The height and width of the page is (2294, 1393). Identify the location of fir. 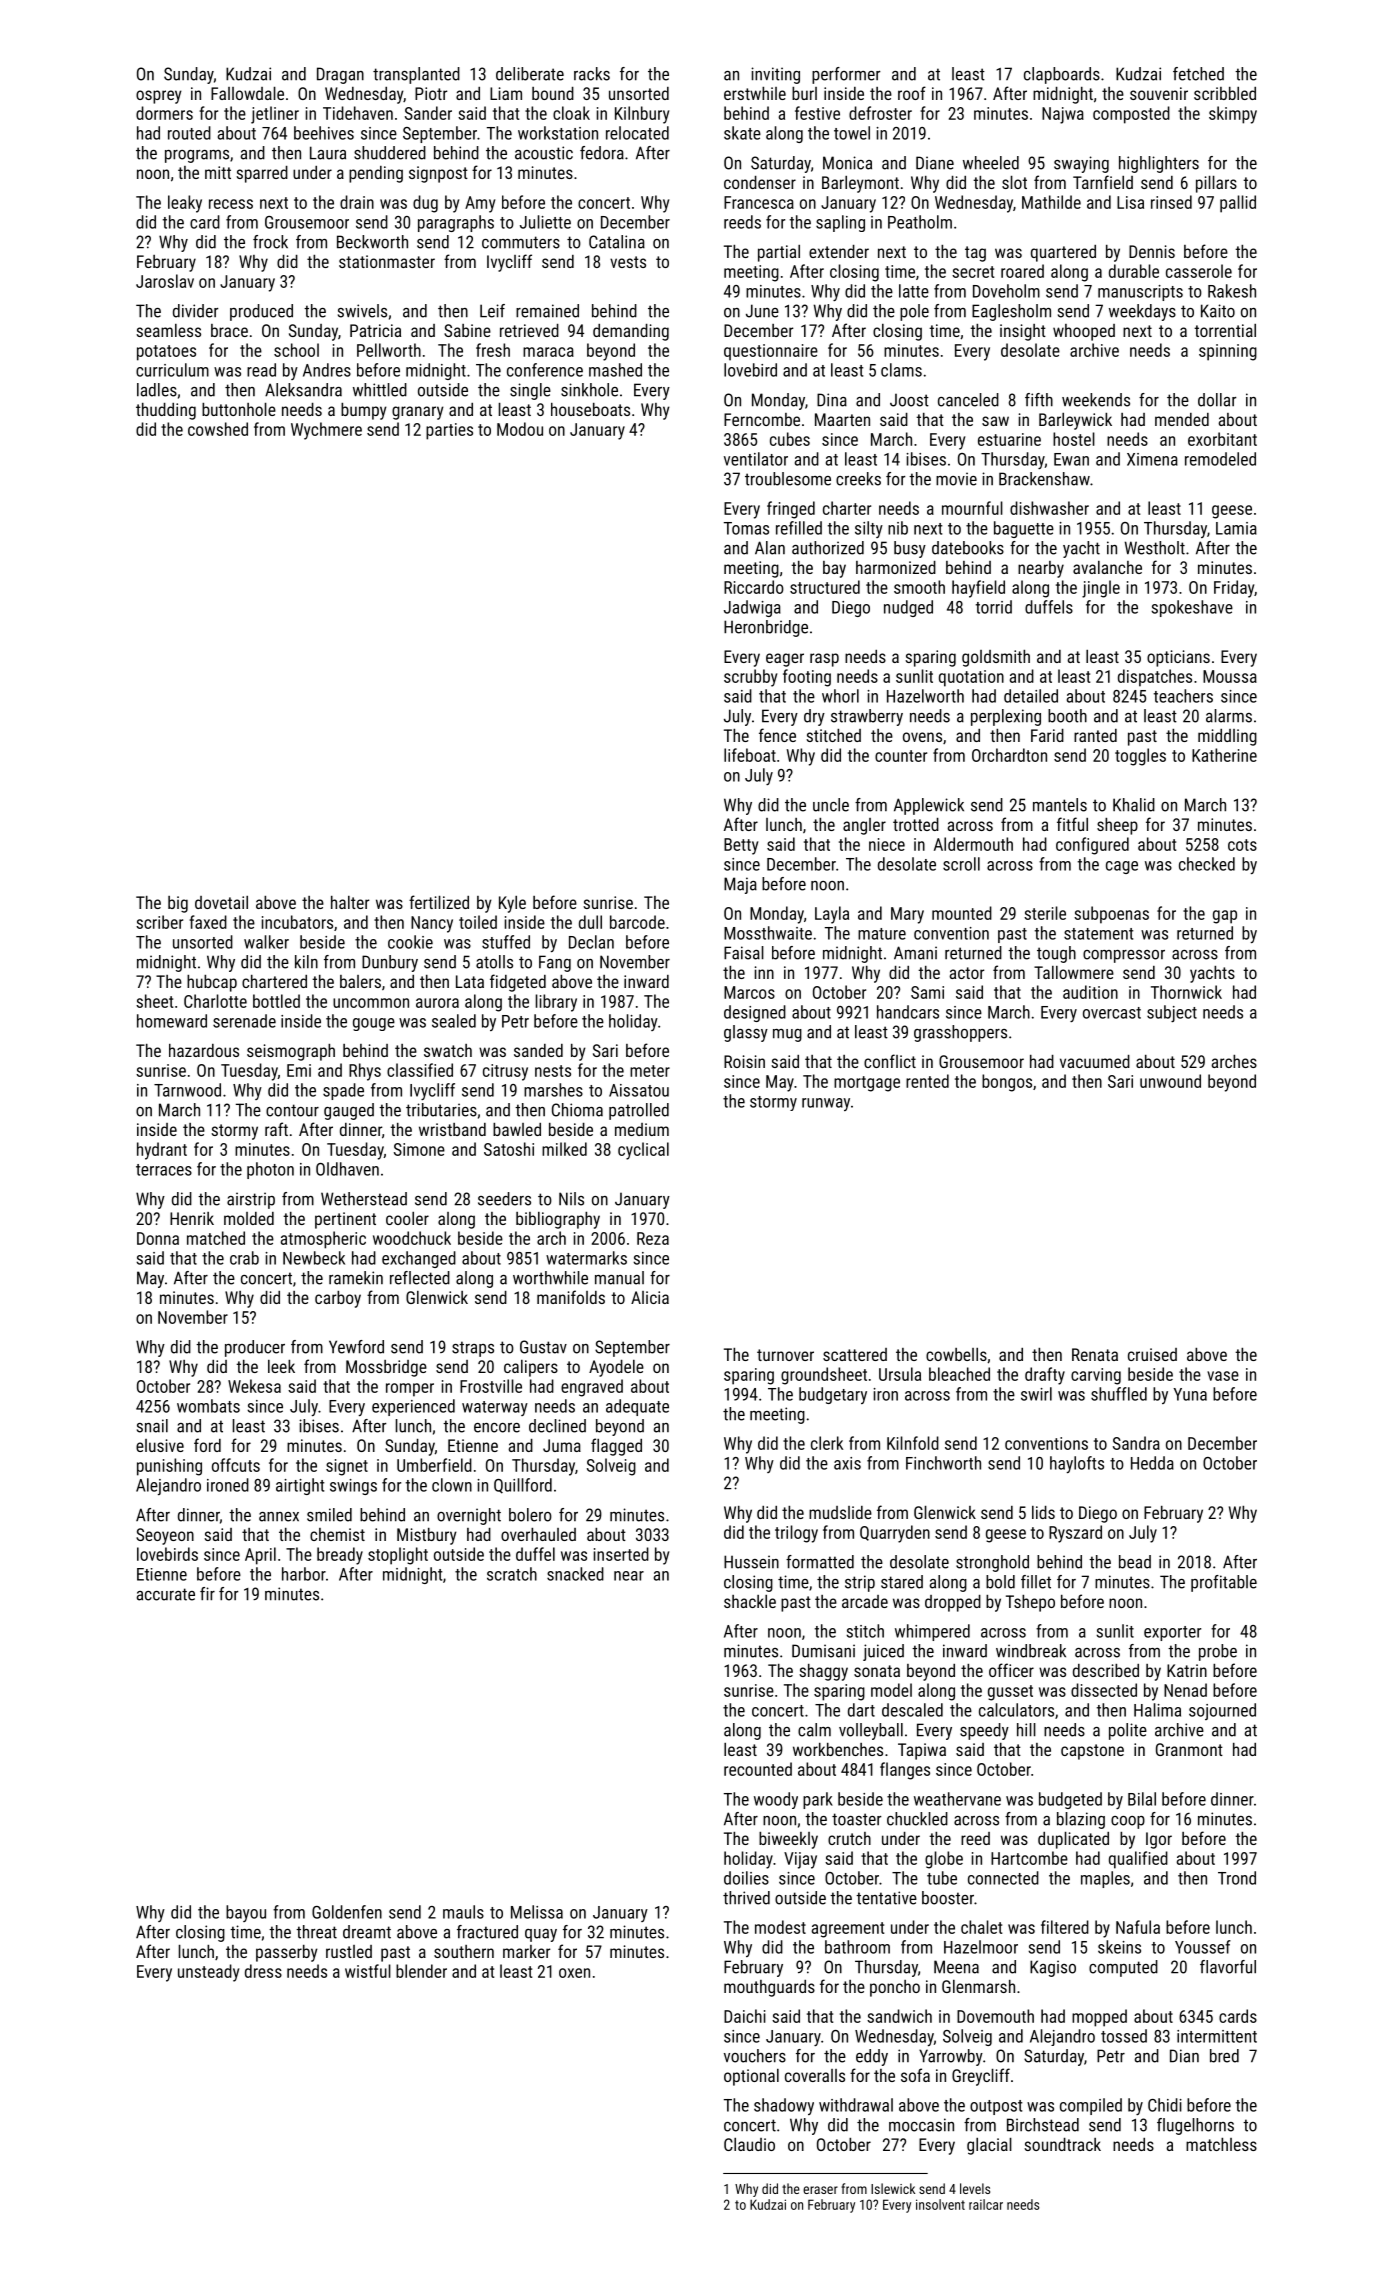
(207, 1594).
